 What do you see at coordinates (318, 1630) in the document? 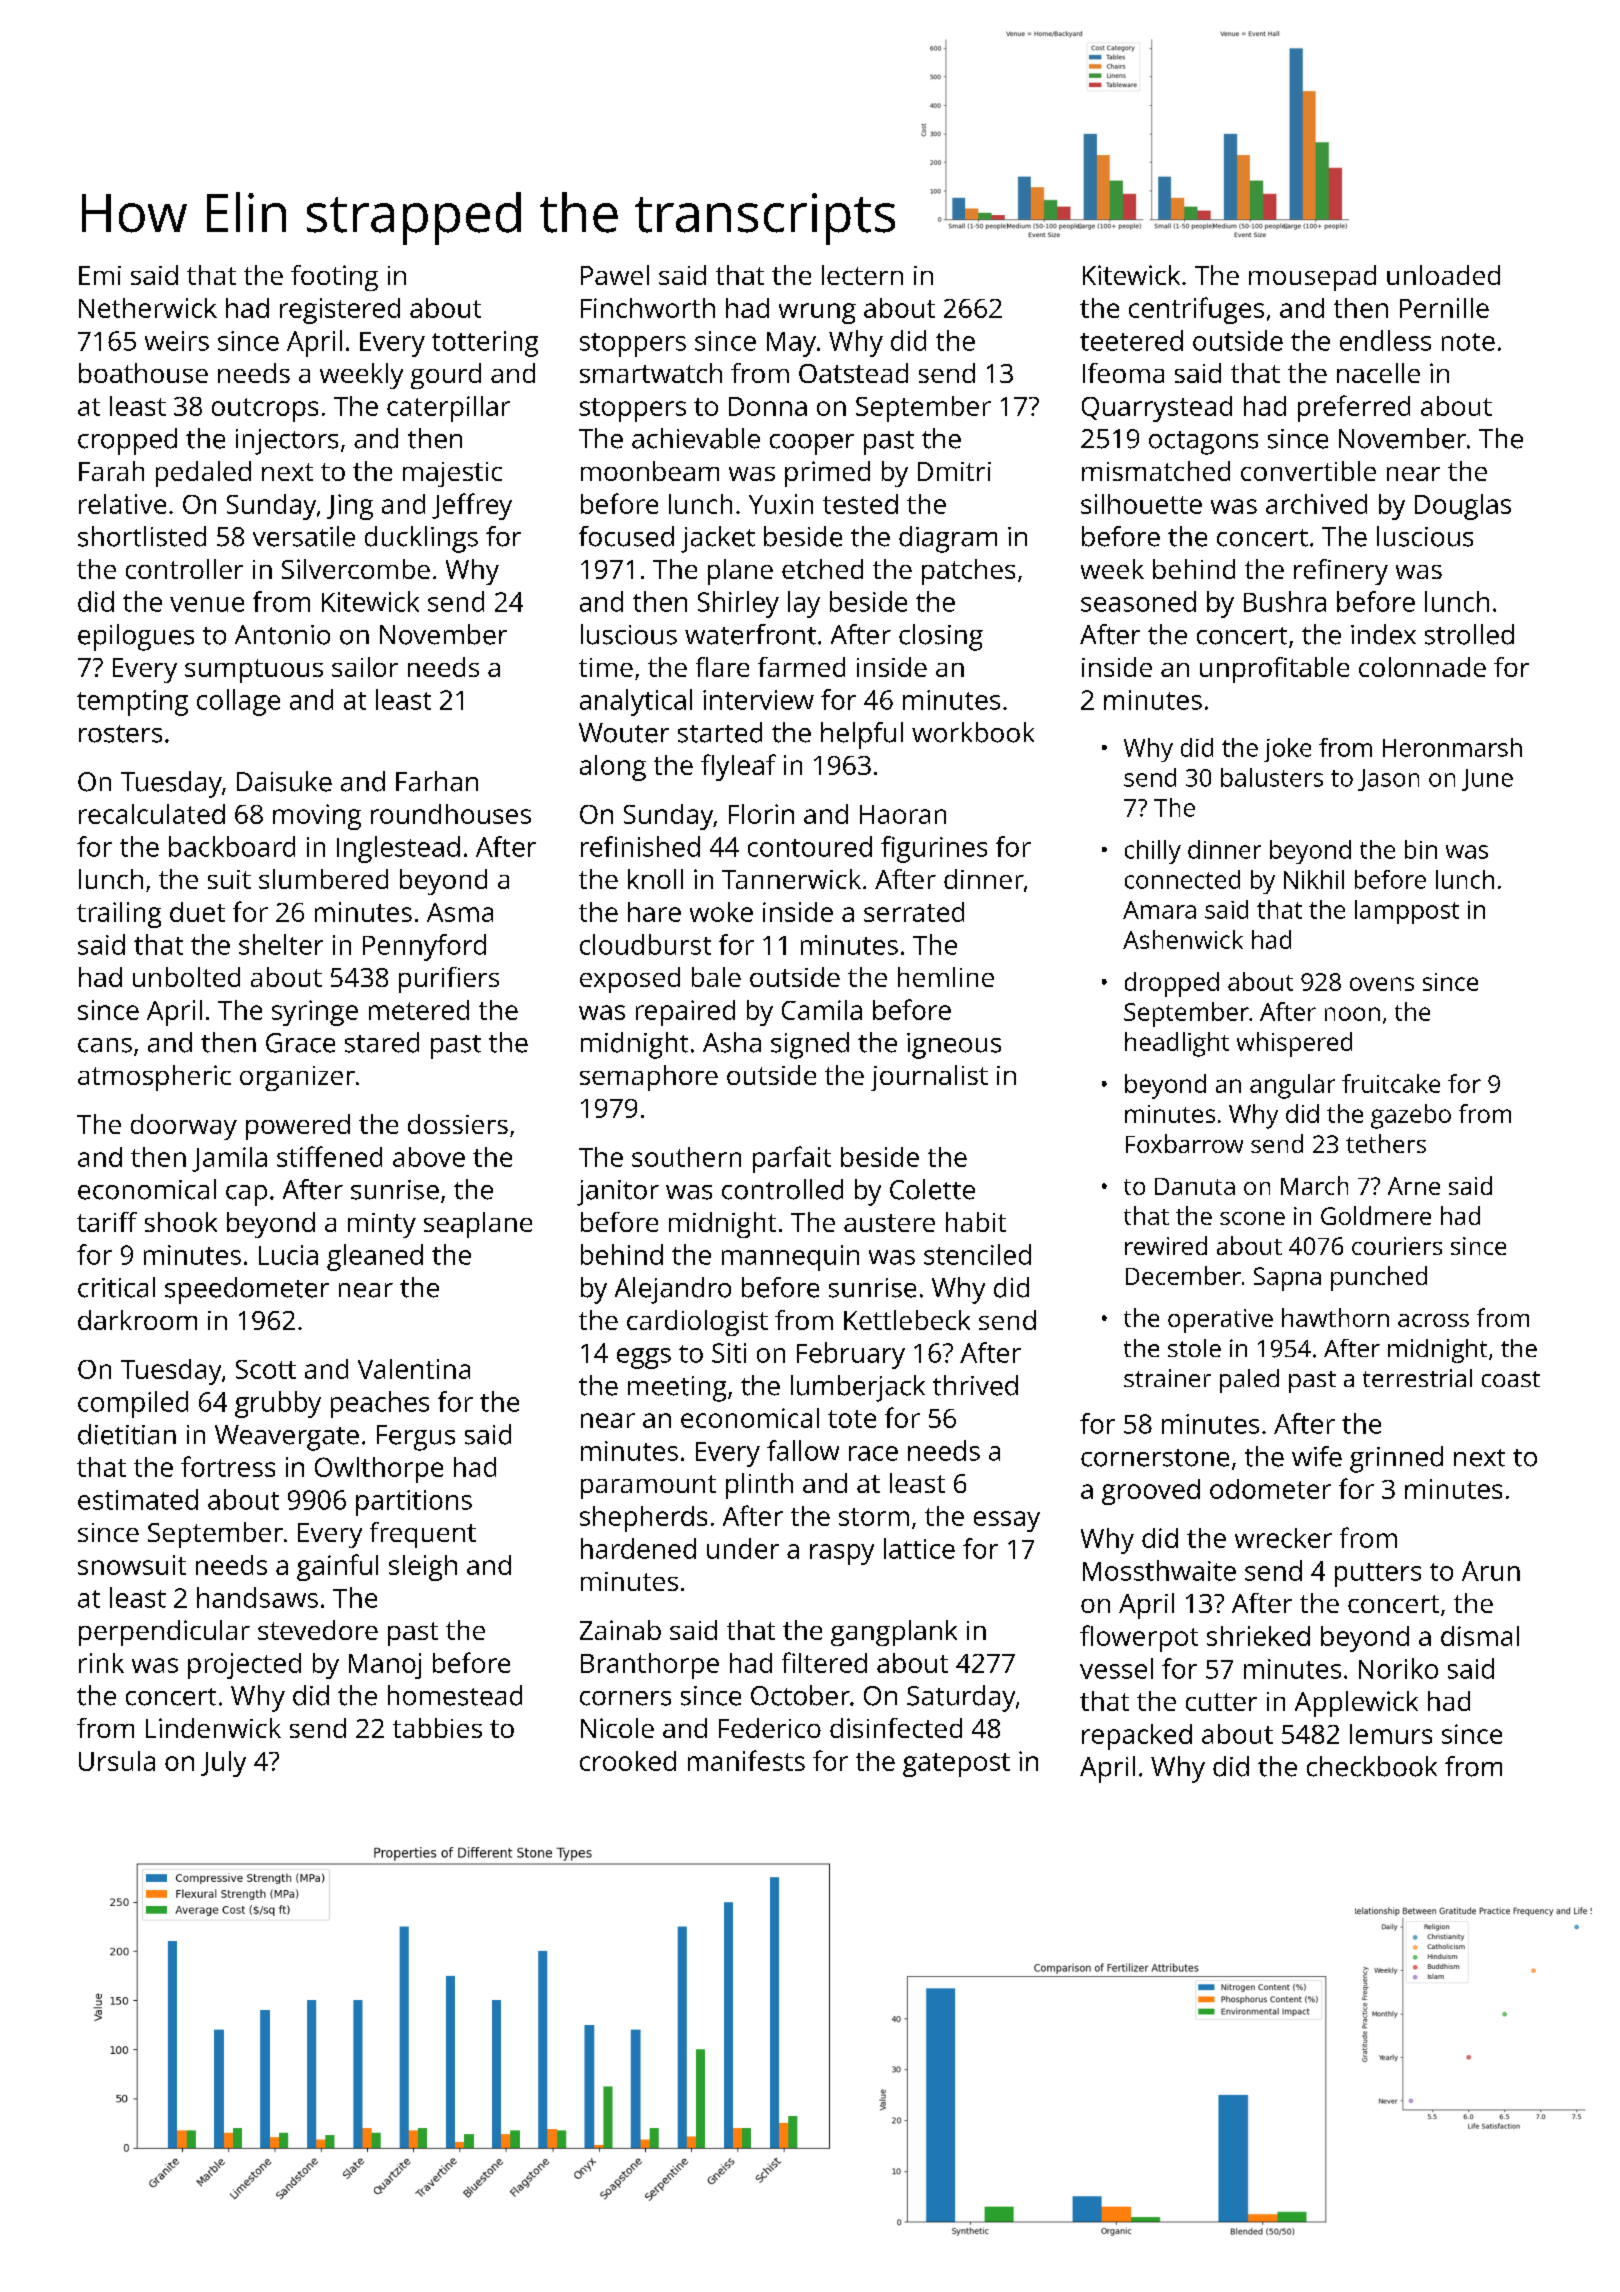
I see `stevedore` at bounding box center [318, 1630].
